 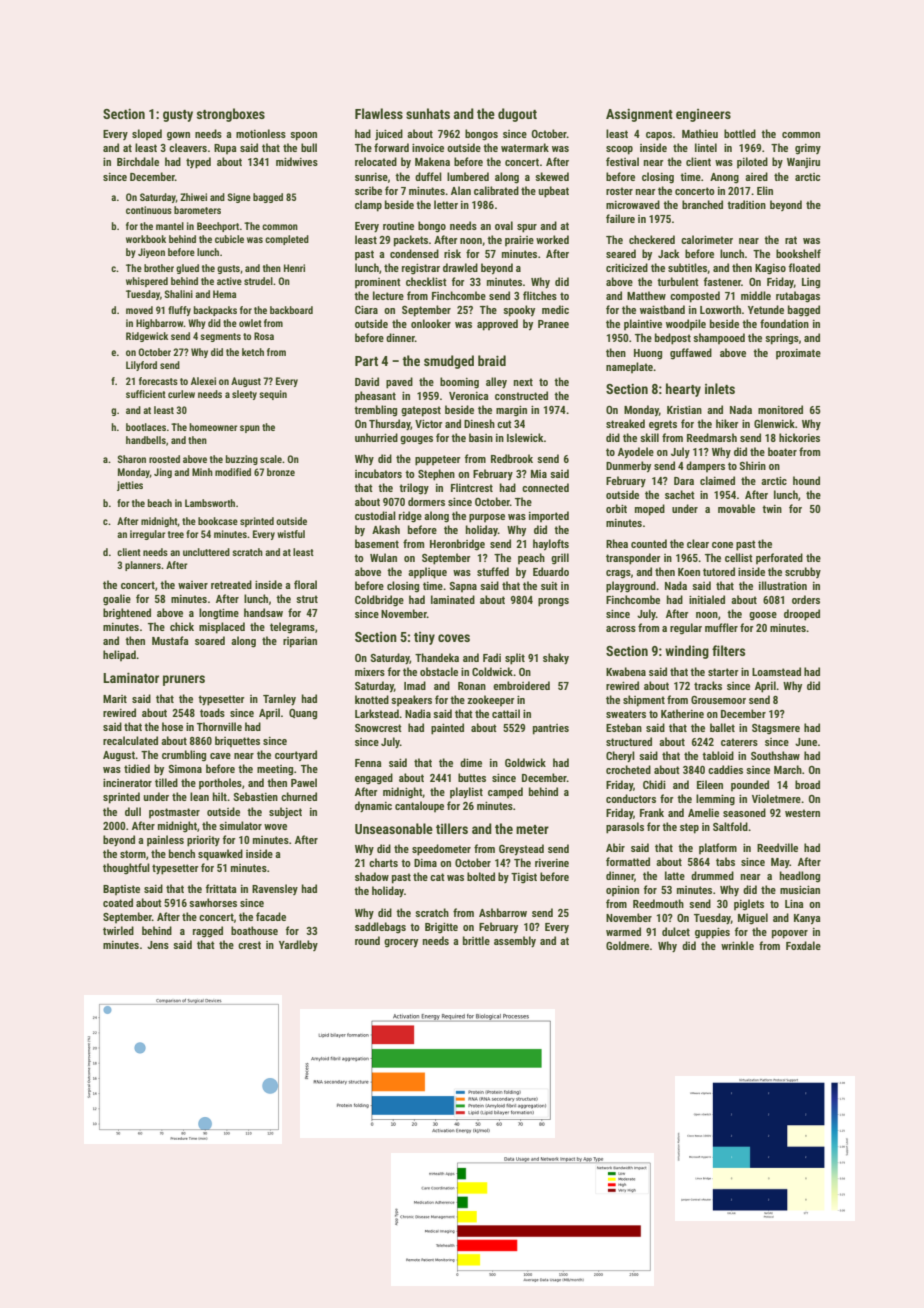 I want to click on Rosa, so click(x=264, y=336).
